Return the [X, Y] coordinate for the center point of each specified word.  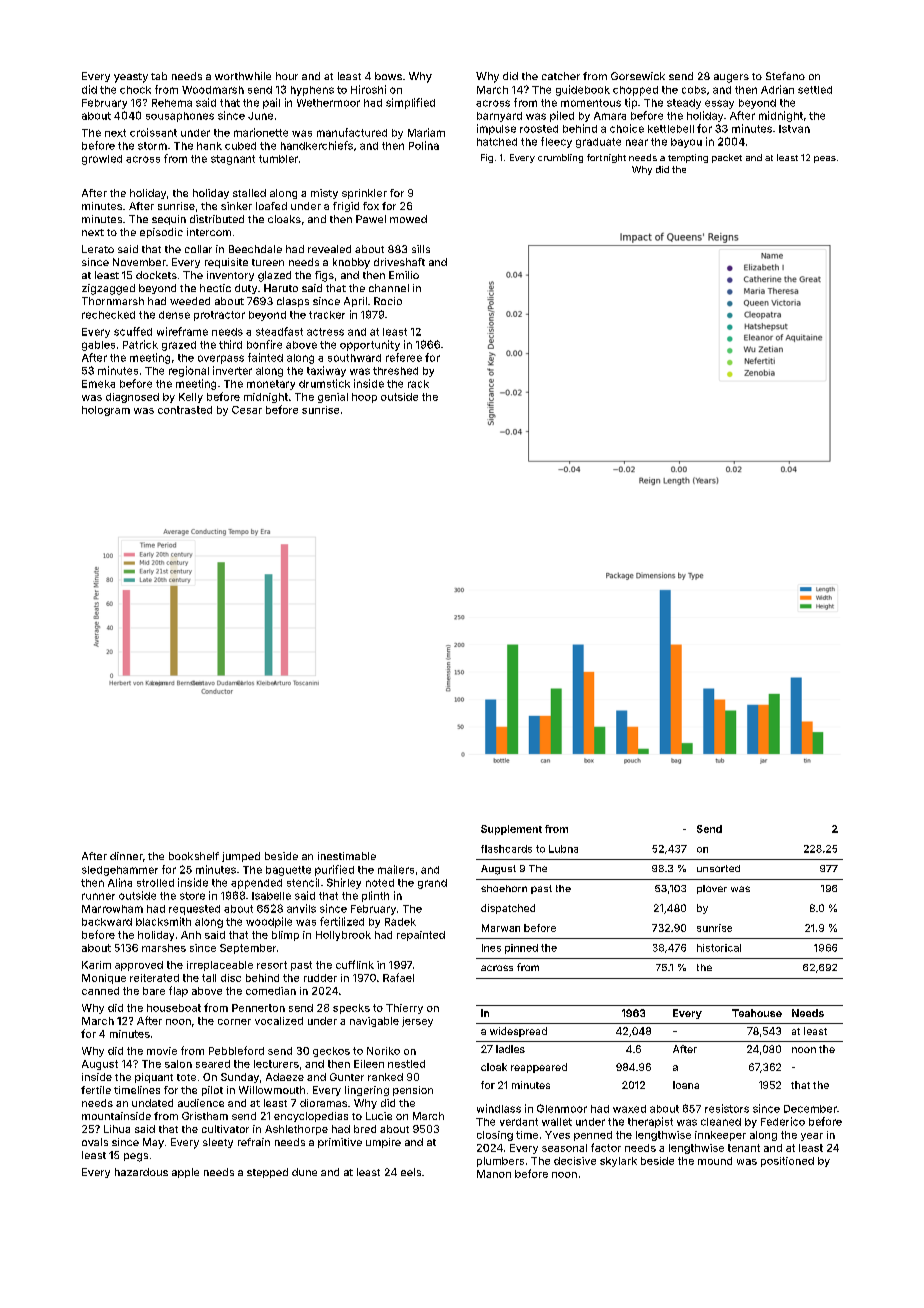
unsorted [718, 868]
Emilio [404, 275]
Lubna [563, 849]
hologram [106, 411]
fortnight [606, 158]
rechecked [108, 315]
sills [421, 249]
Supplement [511, 830]
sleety [218, 1143]
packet [727, 158]
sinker [236, 206]
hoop [364, 398]
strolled [155, 883]
